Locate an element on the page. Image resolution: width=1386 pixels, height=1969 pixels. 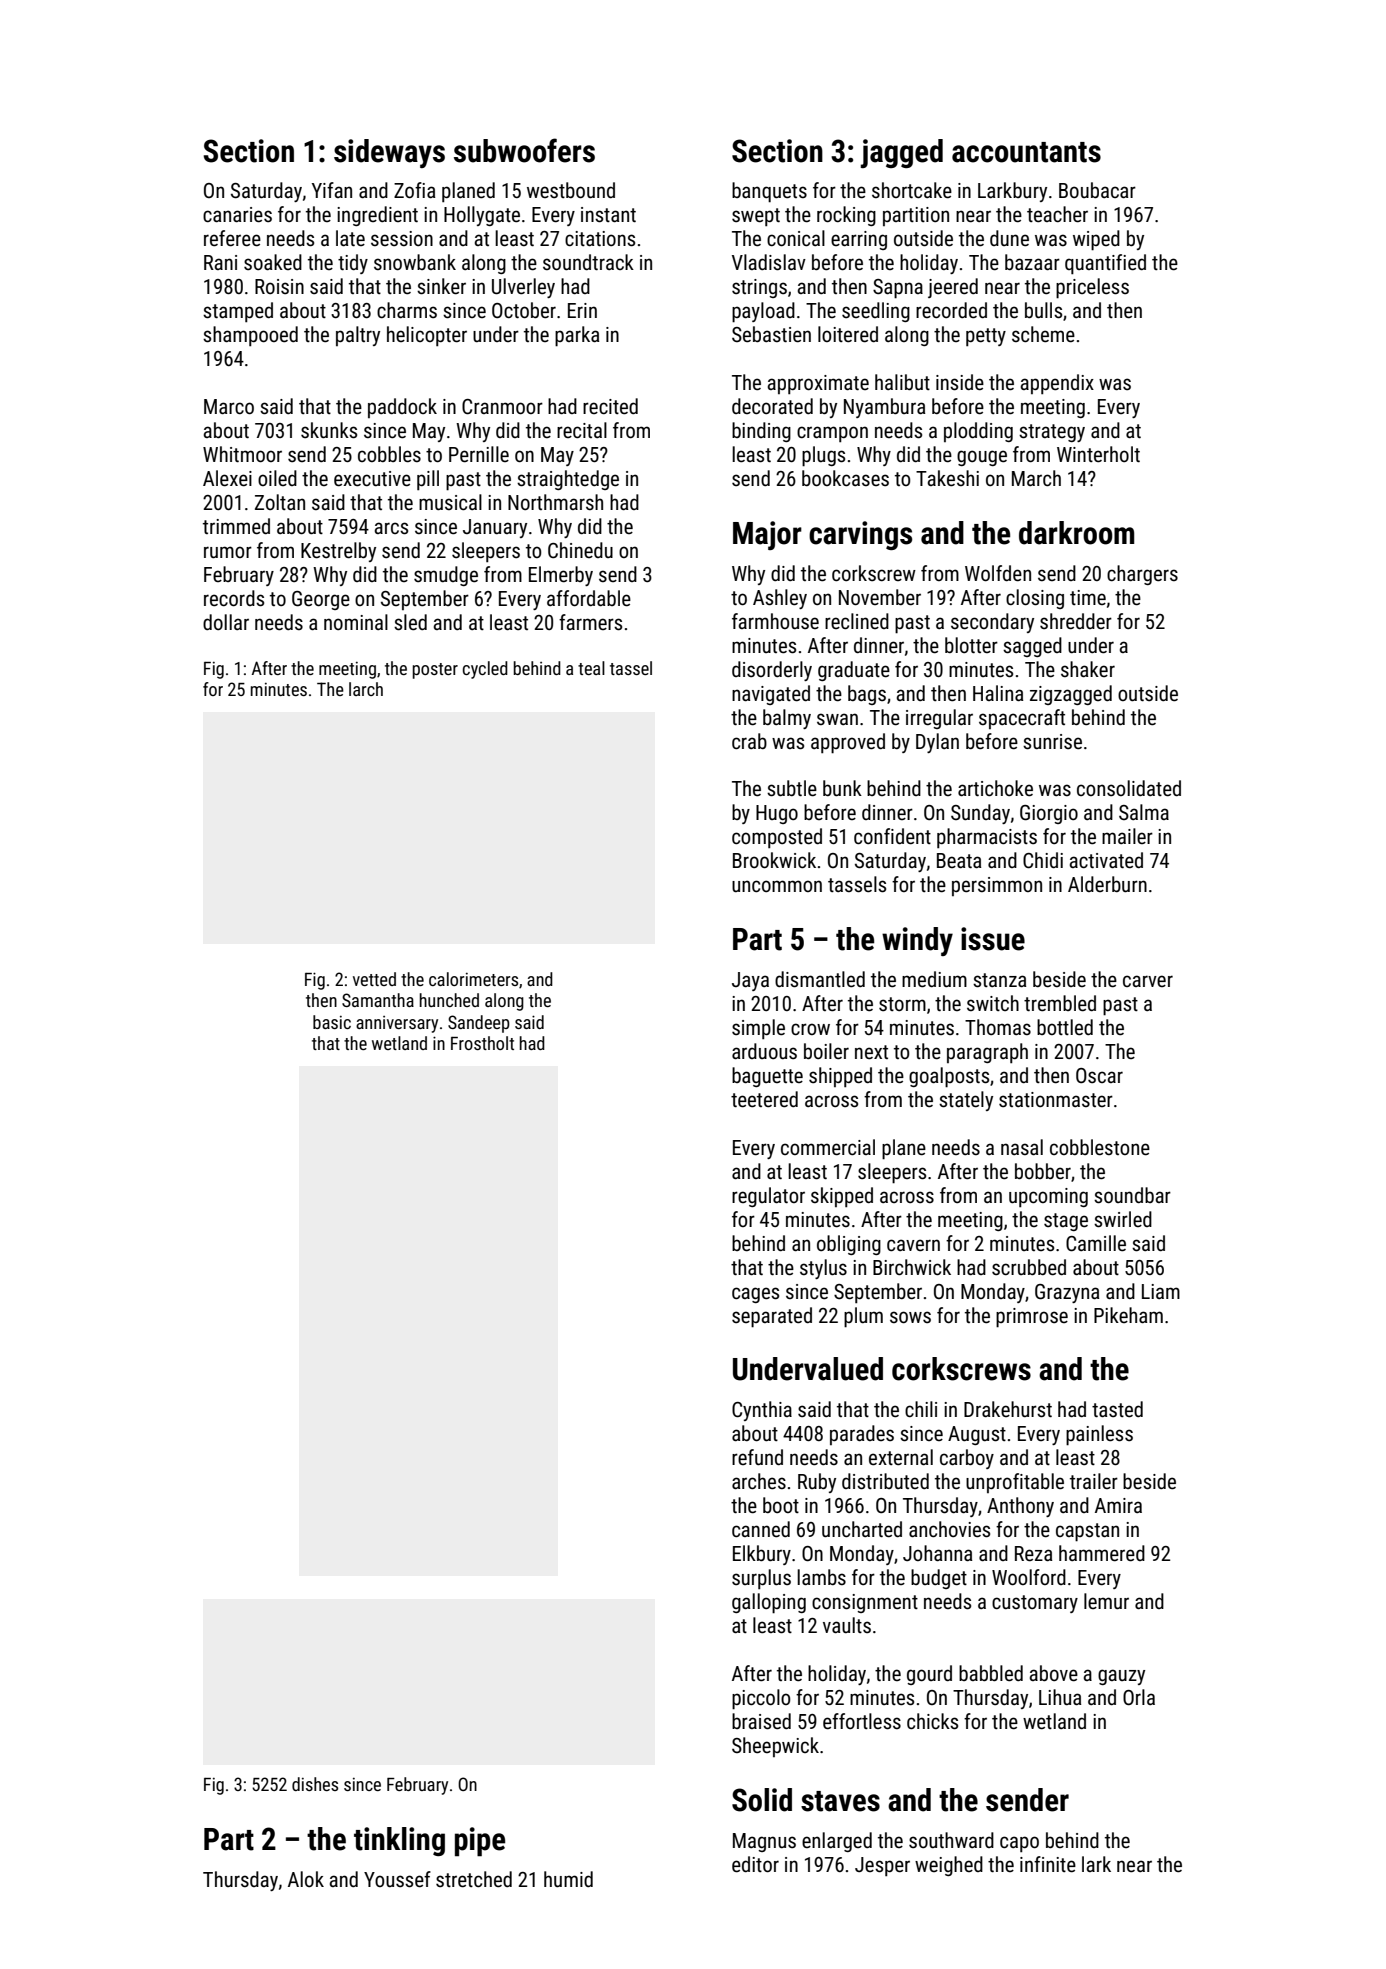
darkroom is located at coordinates (1076, 533).
